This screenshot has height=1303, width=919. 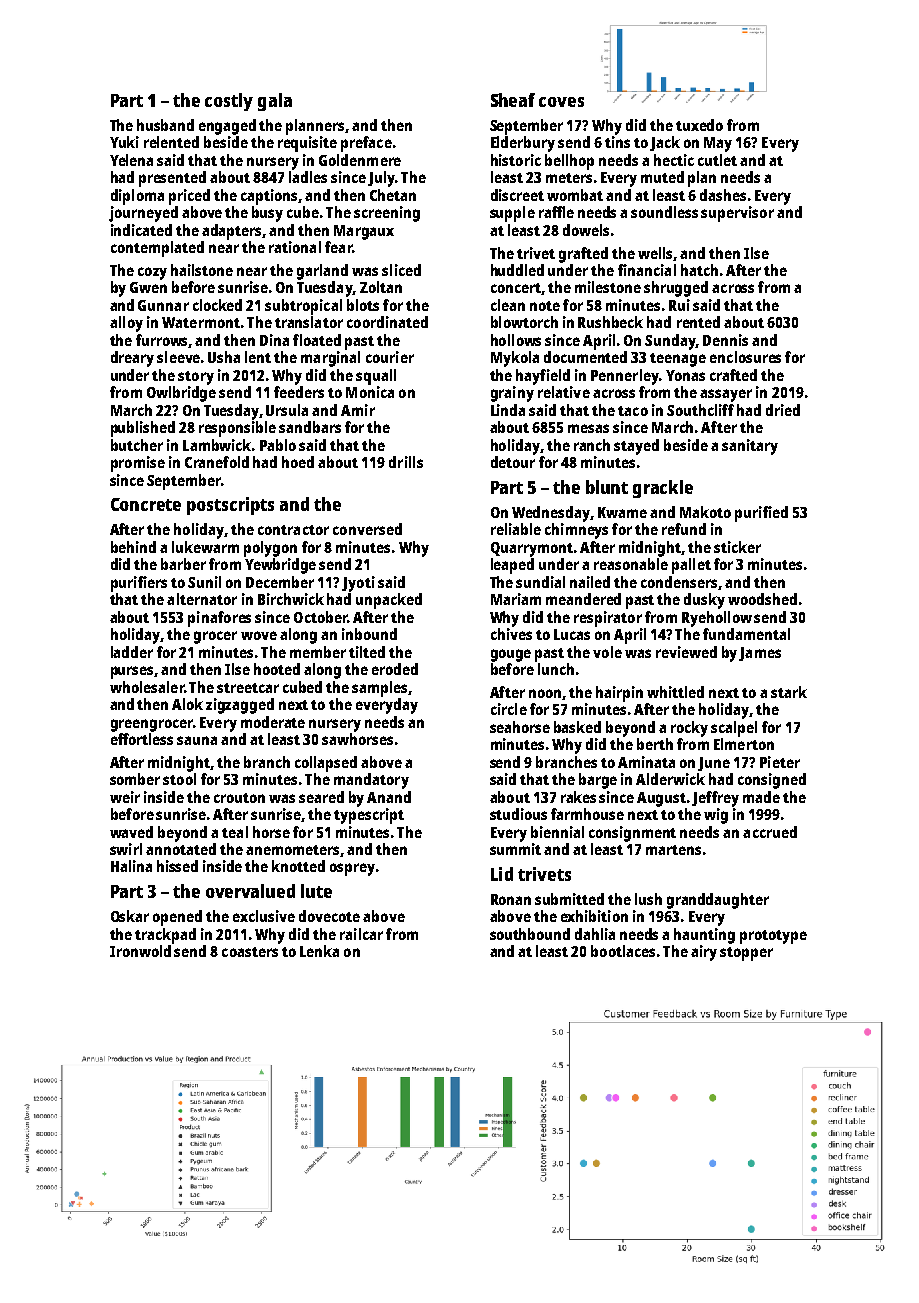 I want to click on granddaughter, so click(x=718, y=901).
